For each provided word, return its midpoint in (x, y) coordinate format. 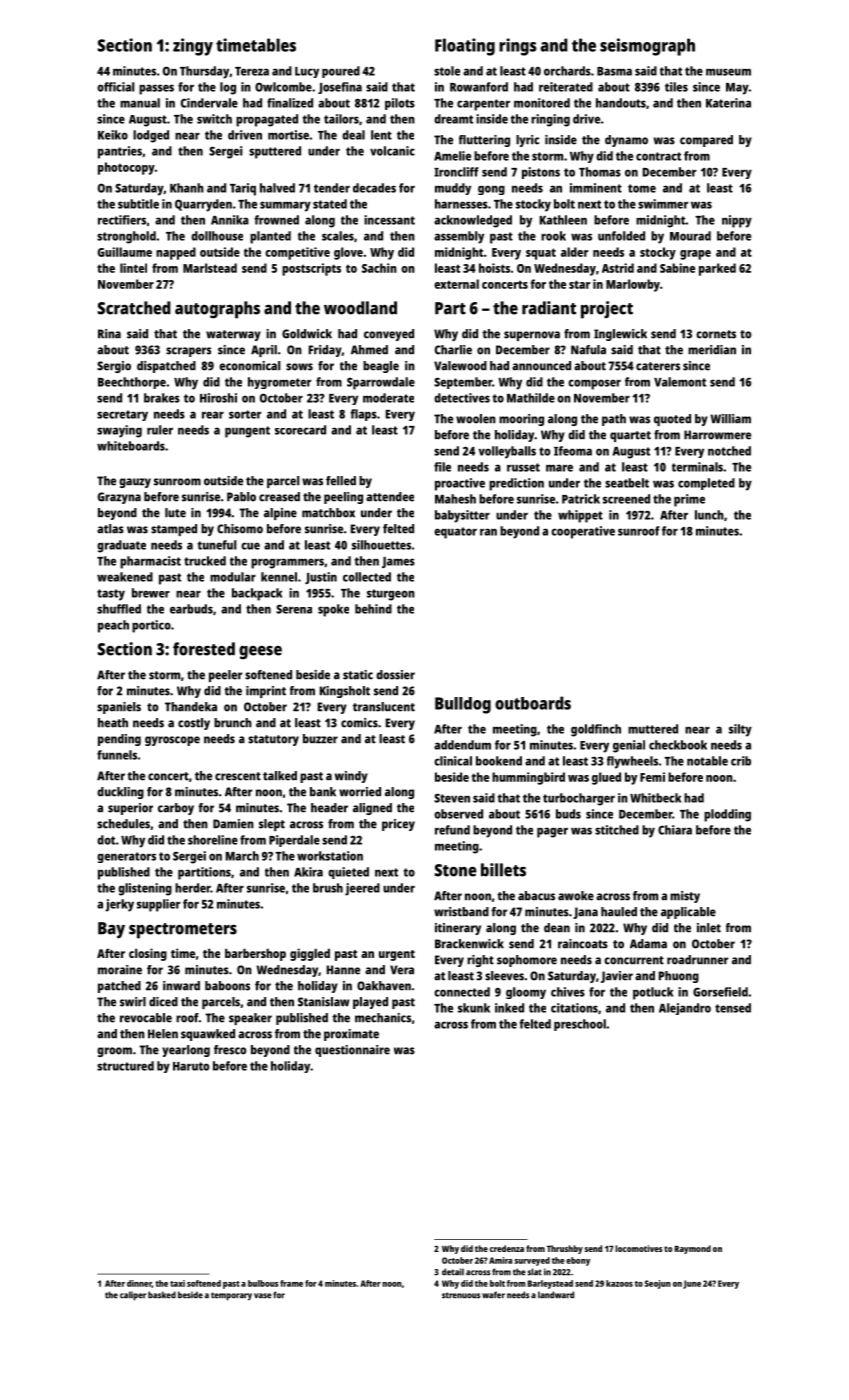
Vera (402, 970)
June (692, 1284)
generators (126, 857)
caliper (133, 1296)
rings (518, 47)
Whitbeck (655, 798)
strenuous (461, 1295)
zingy (193, 47)
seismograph (647, 47)
